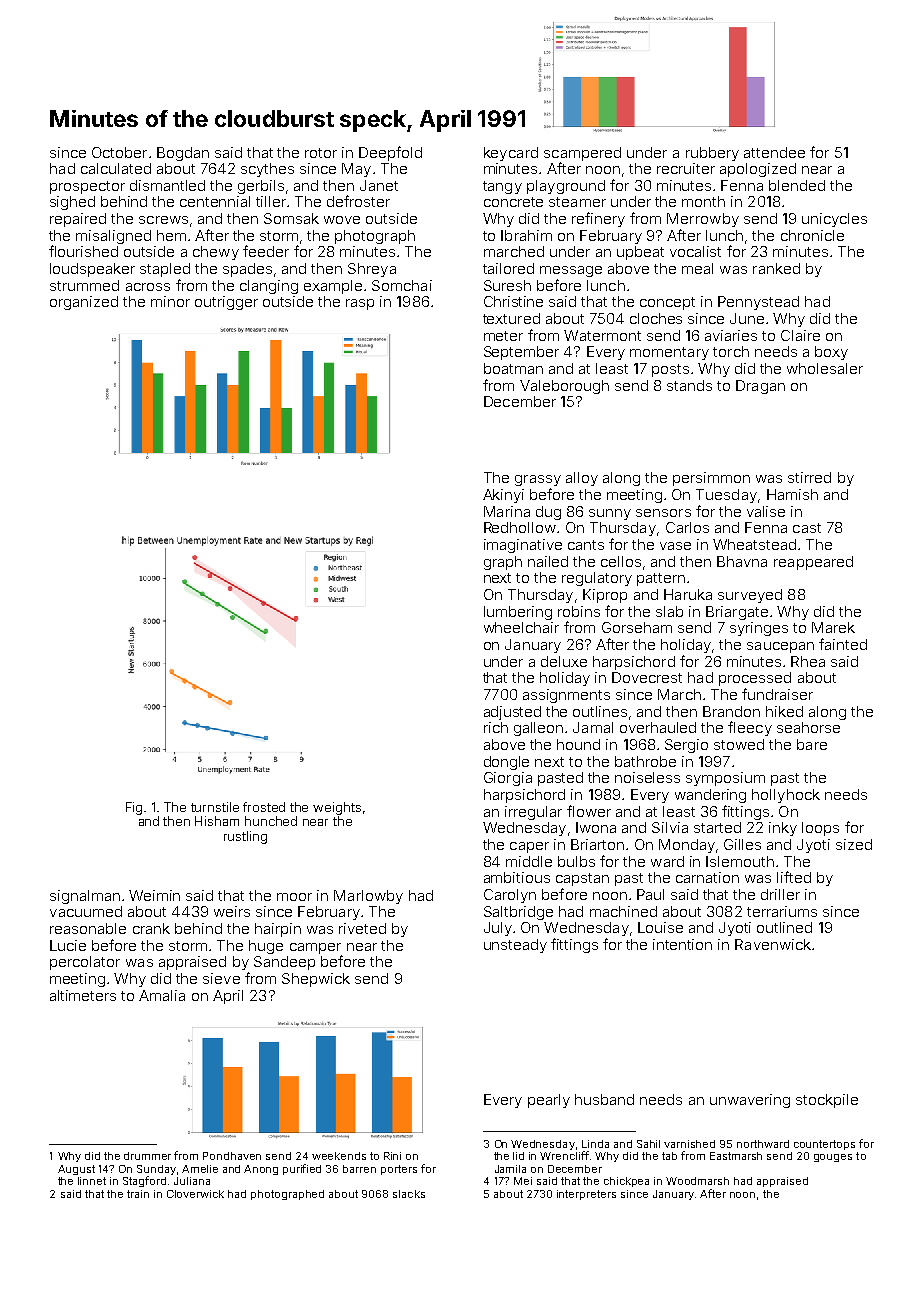 The height and width of the document is (1308, 924). Describe the element at coordinates (116, 168) in the document. I see `calculated` at that location.
